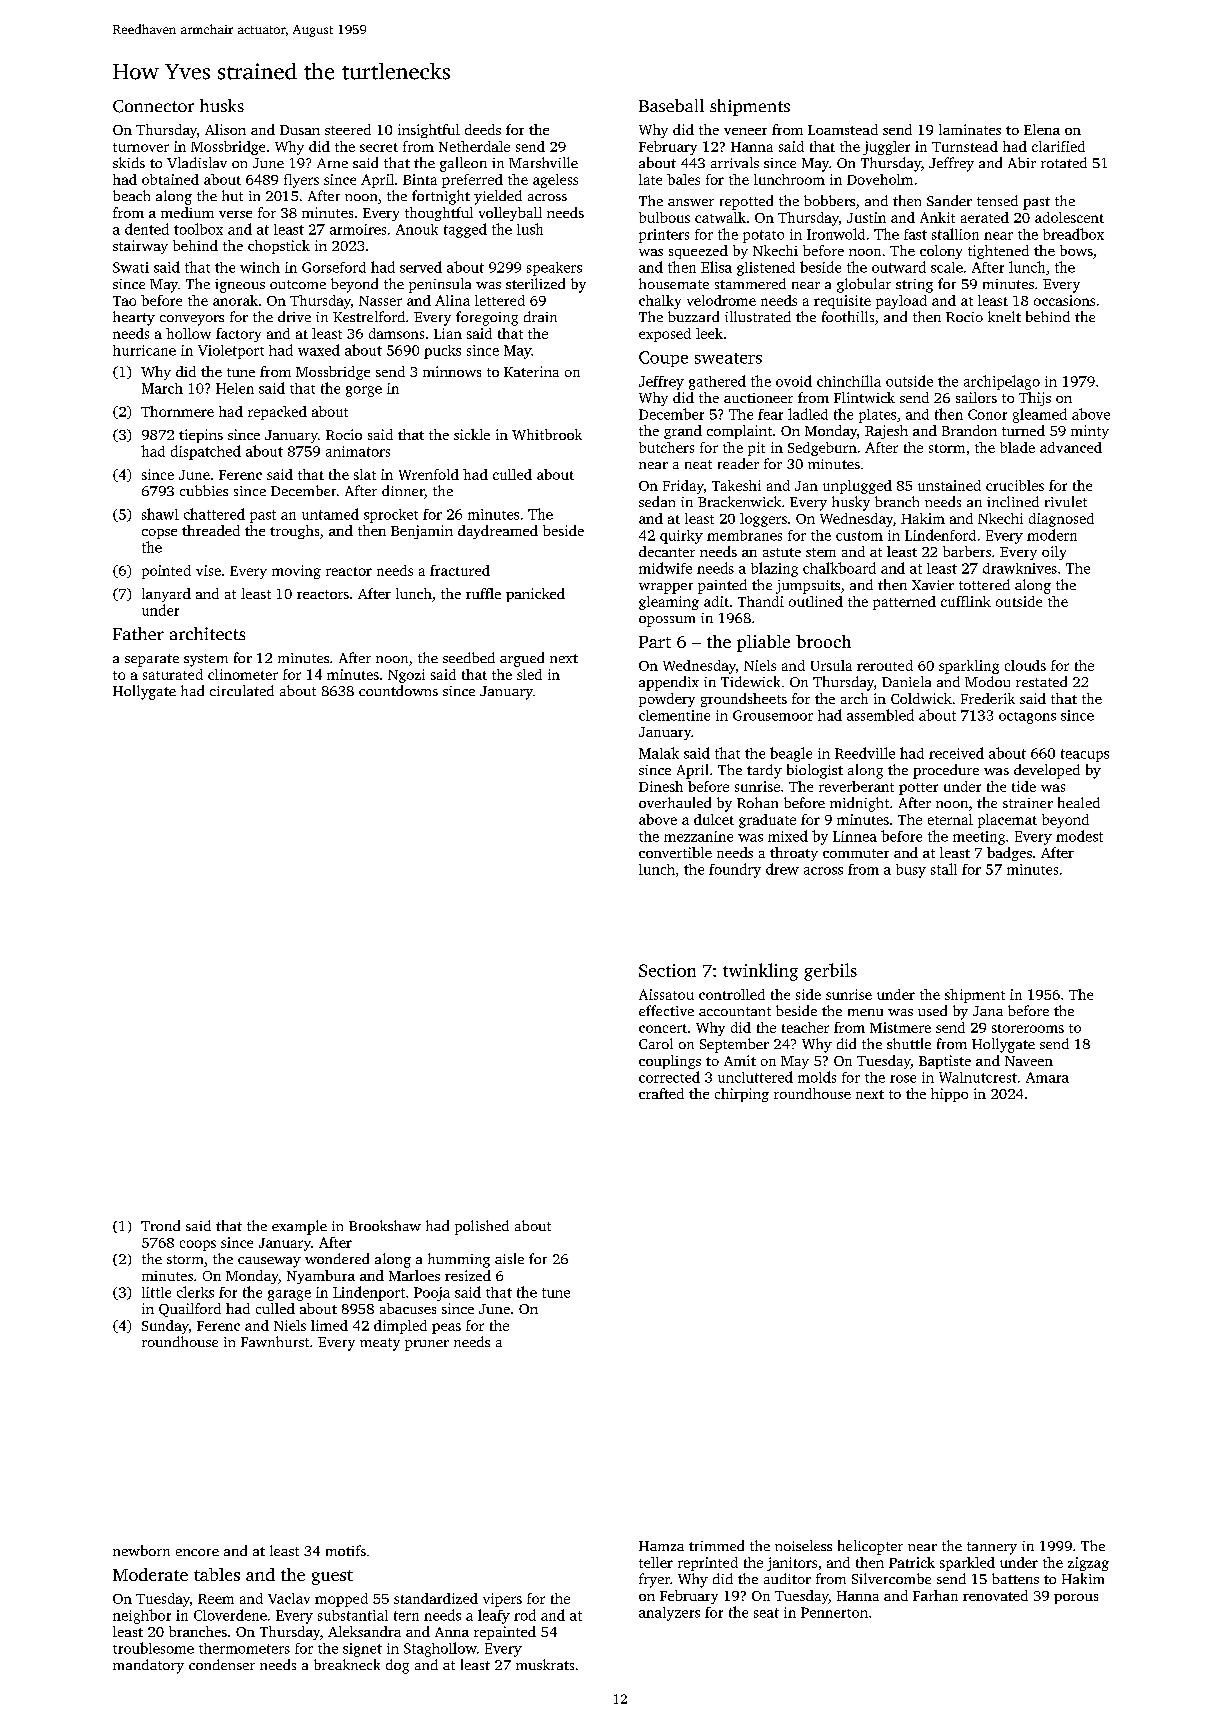  I want to click on encore, so click(197, 1552).
